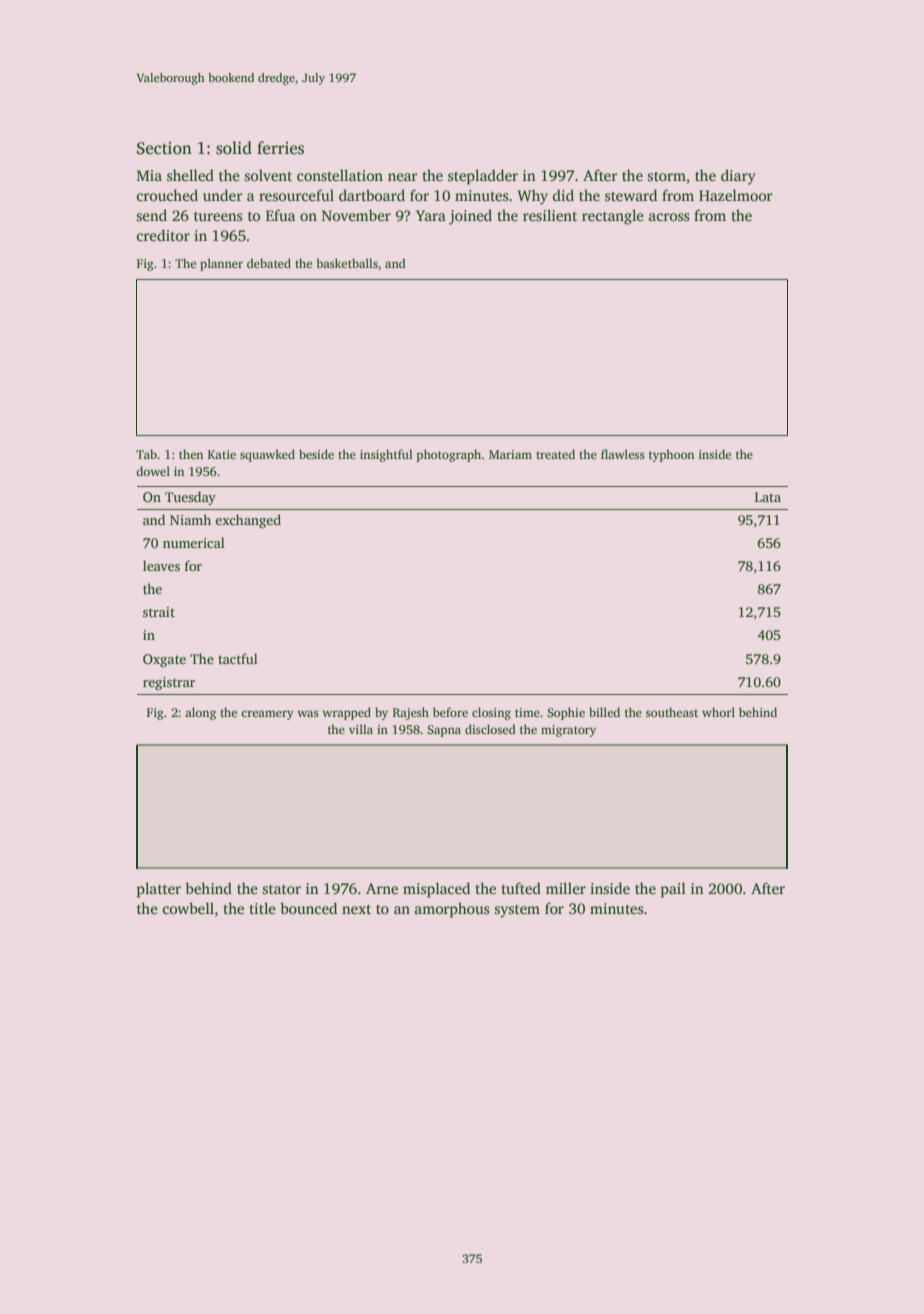 This image has height=1314, width=924. I want to click on Tab, so click(146, 454).
